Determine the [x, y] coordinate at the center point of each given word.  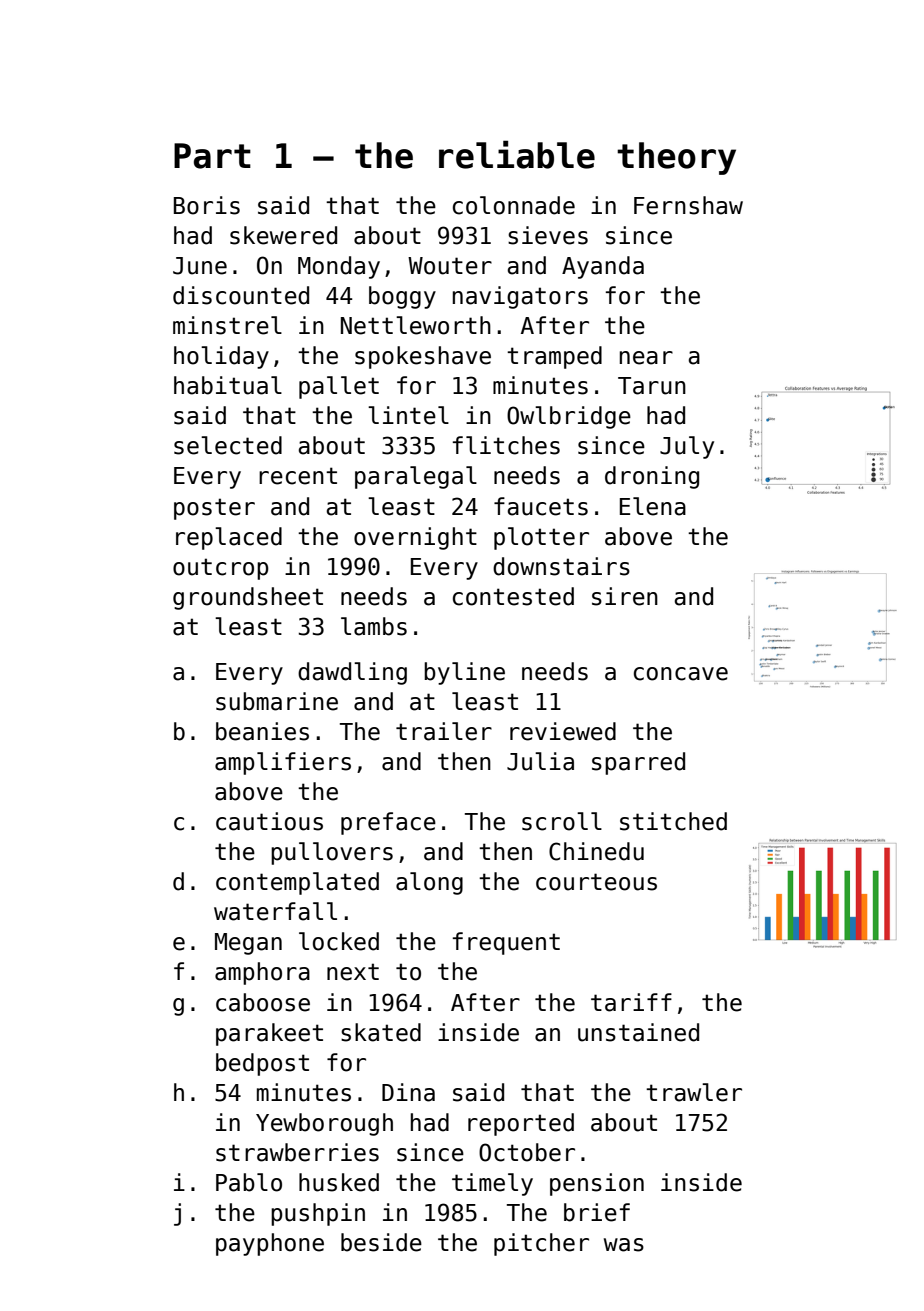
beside [381, 1242]
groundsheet [248, 598]
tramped [554, 357]
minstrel [227, 325]
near [646, 358]
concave [681, 674]
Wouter [450, 266]
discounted [241, 295]
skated [381, 1032]
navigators [520, 297]
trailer [444, 731]
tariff [631, 1002]
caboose [263, 1002]
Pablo [249, 1182]
